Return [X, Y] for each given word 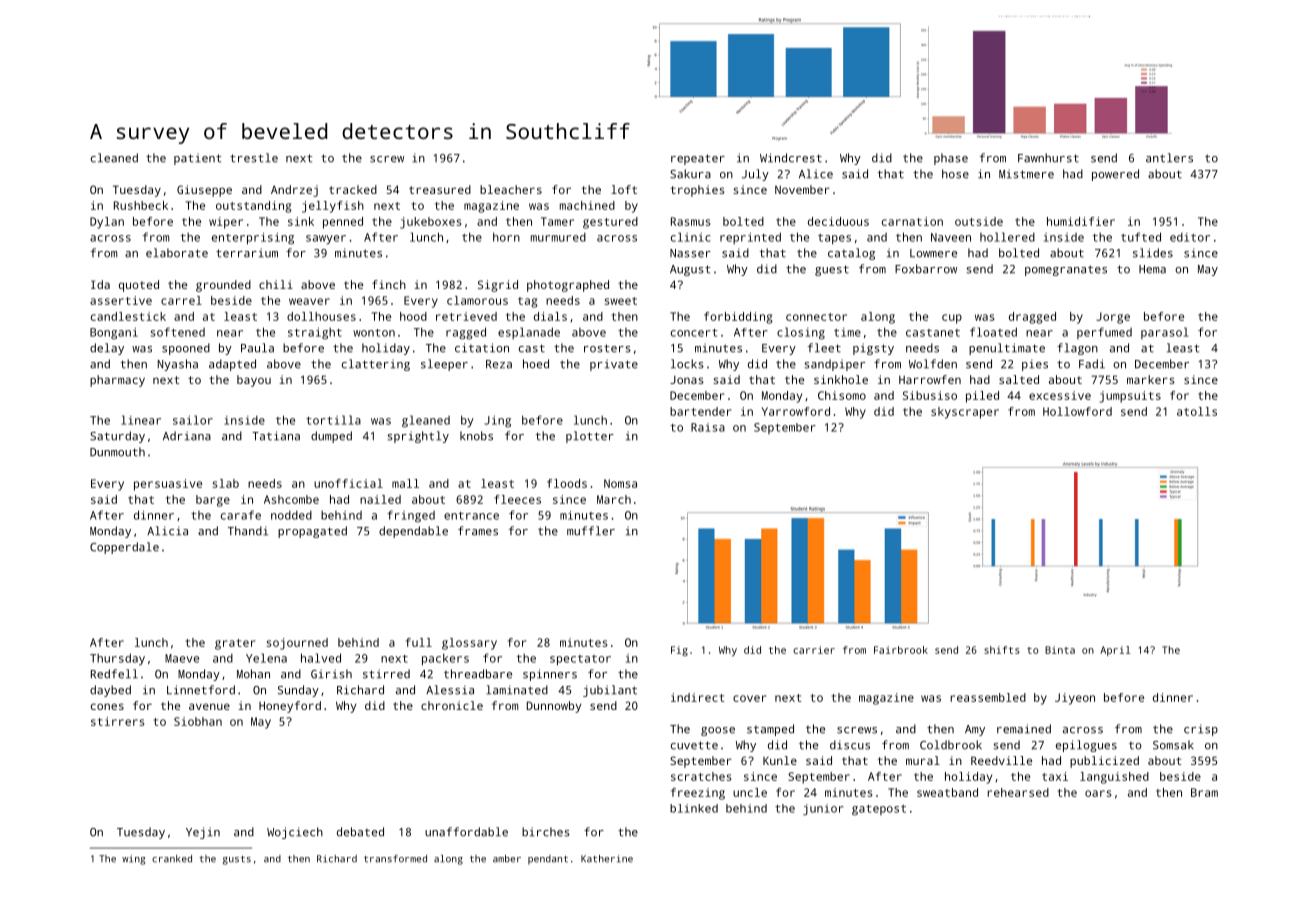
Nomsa [620, 483]
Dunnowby [554, 707]
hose [955, 174]
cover [749, 698]
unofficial [348, 483]
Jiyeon [1075, 699]
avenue [209, 706]
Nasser [690, 253]
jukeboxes [430, 223]
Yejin [203, 833]
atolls [1197, 411]
